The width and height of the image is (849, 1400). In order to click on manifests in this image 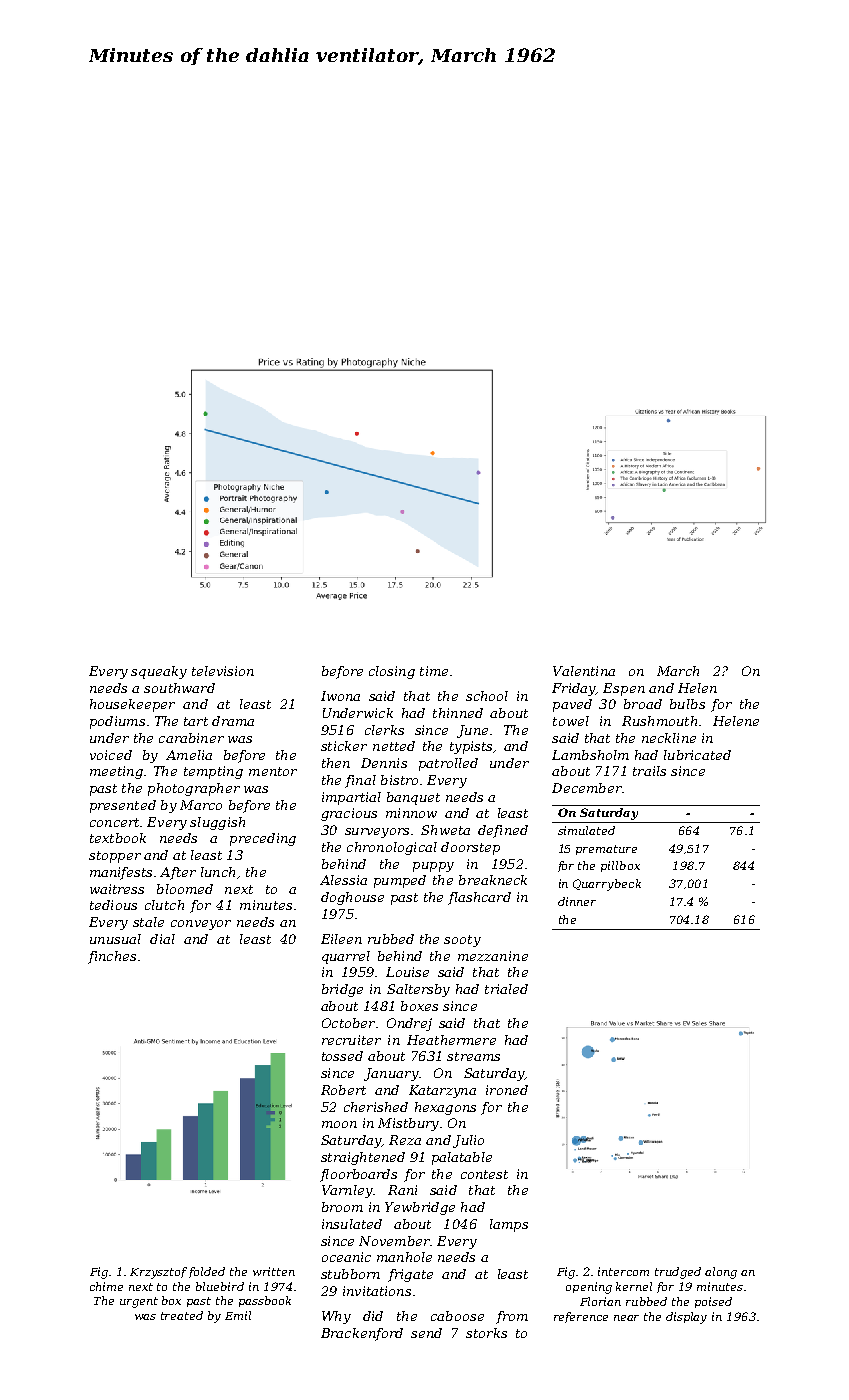, I will do `click(121, 873)`.
